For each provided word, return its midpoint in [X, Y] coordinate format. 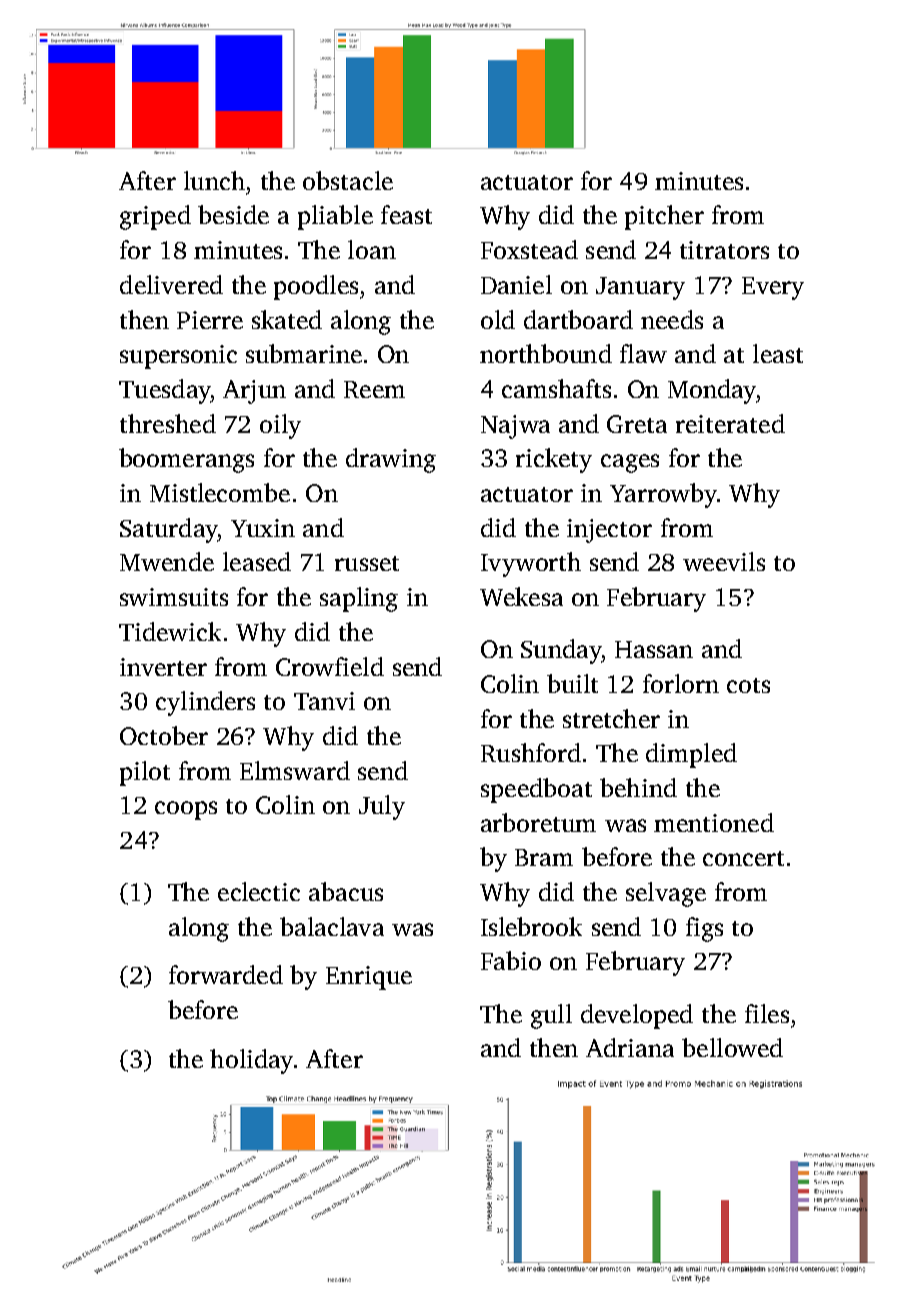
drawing [391, 460]
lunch [214, 180]
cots [748, 685]
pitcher [664, 217]
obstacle [348, 180]
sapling [359, 599]
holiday [251, 1061]
